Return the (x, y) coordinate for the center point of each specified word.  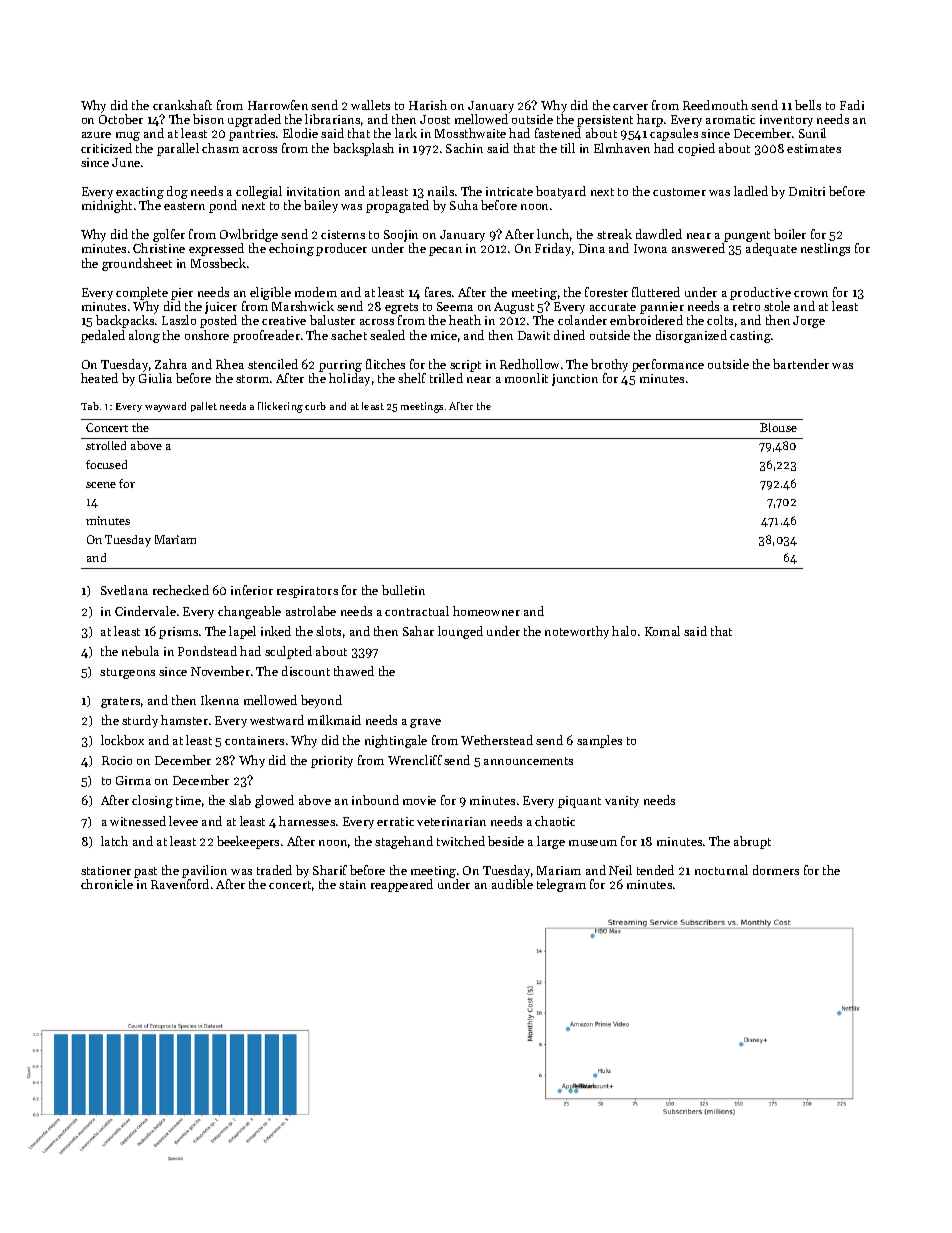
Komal (662, 631)
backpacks (125, 321)
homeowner (486, 611)
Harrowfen (278, 105)
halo (624, 631)
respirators (307, 592)
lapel (242, 632)
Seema (455, 306)
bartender (801, 364)
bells (808, 105)
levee (183, 821)
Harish (428, 105)
